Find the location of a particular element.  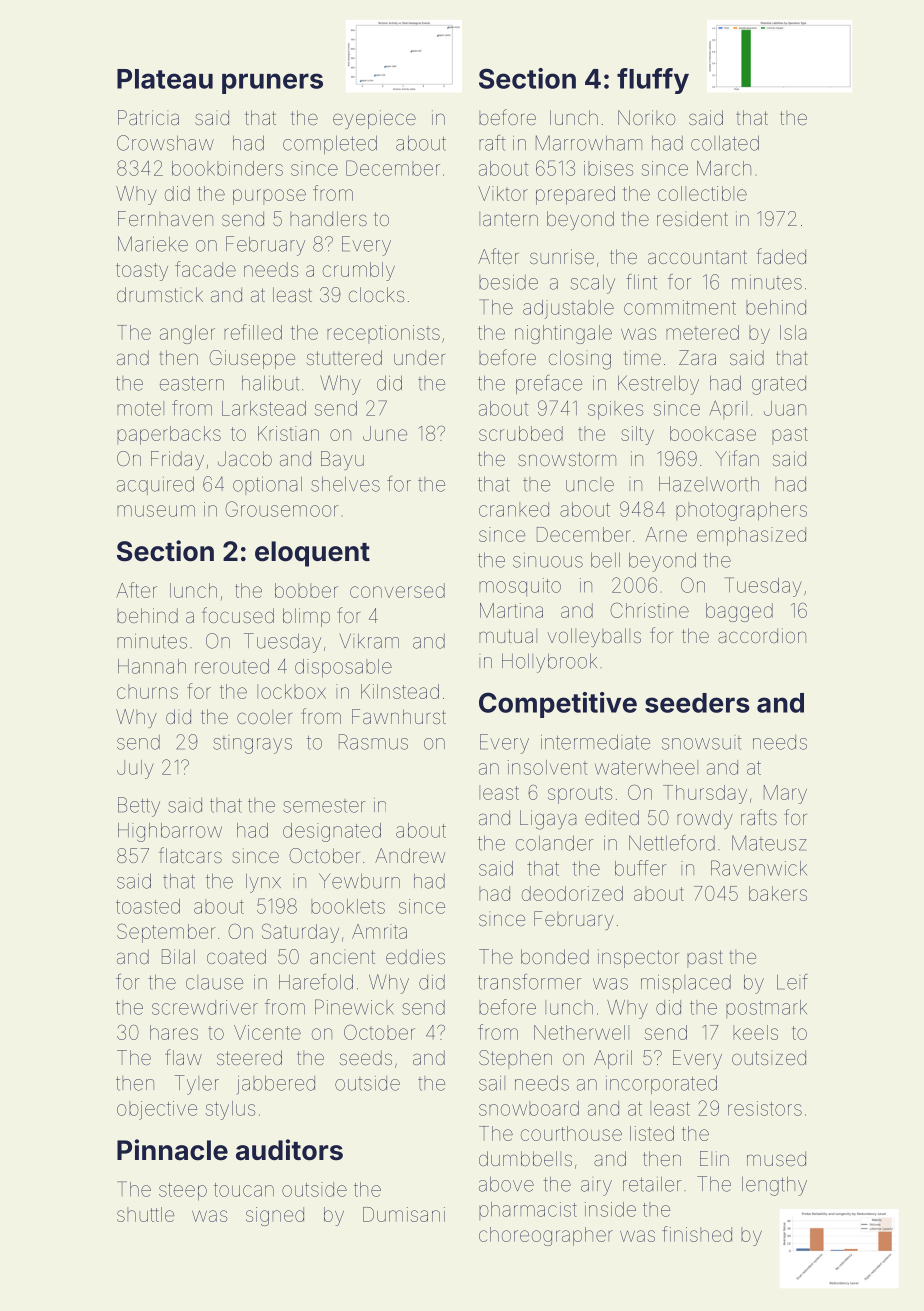

museum is located at coordinates (156, 511).
